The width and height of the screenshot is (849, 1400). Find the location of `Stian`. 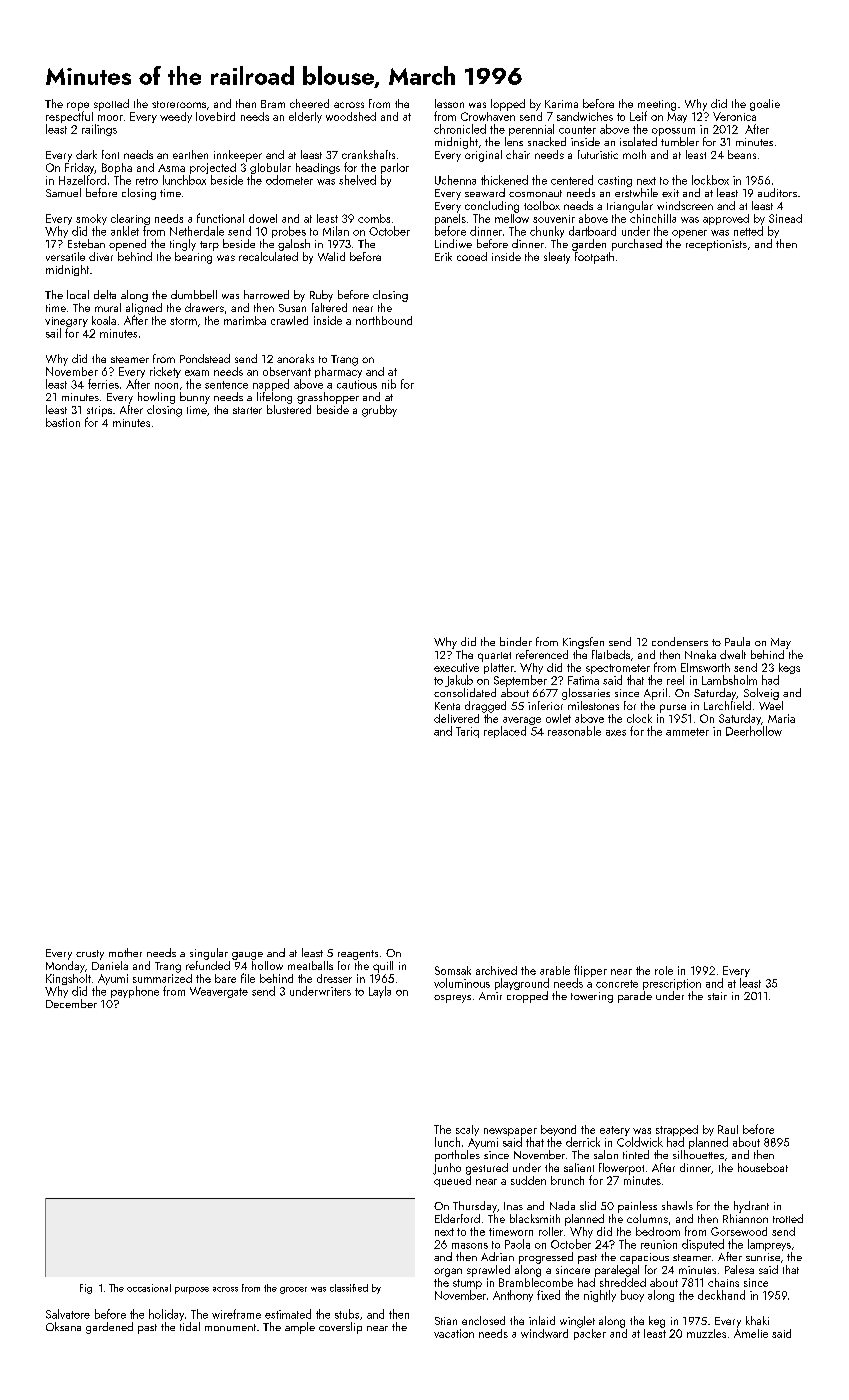

Stian is located at coordinates (446, 1321).
